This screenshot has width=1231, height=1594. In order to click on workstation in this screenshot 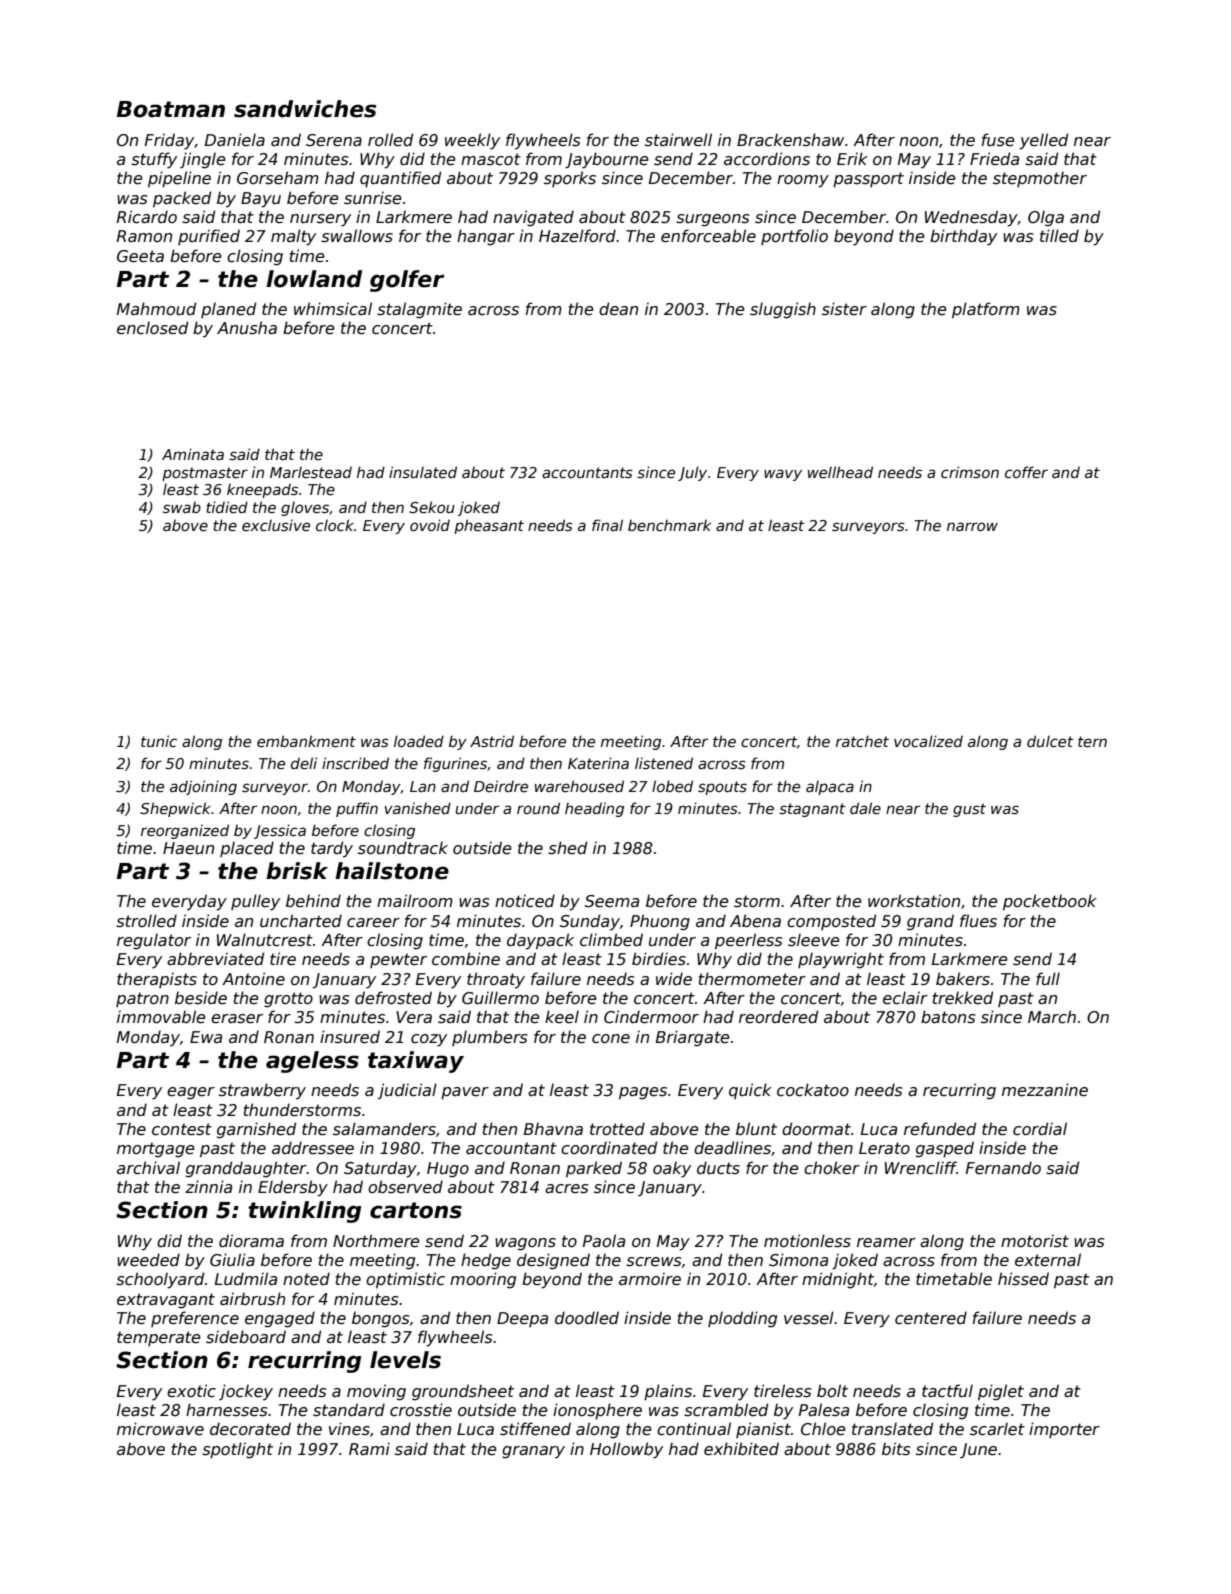, I will do `click(914, 901)`.
